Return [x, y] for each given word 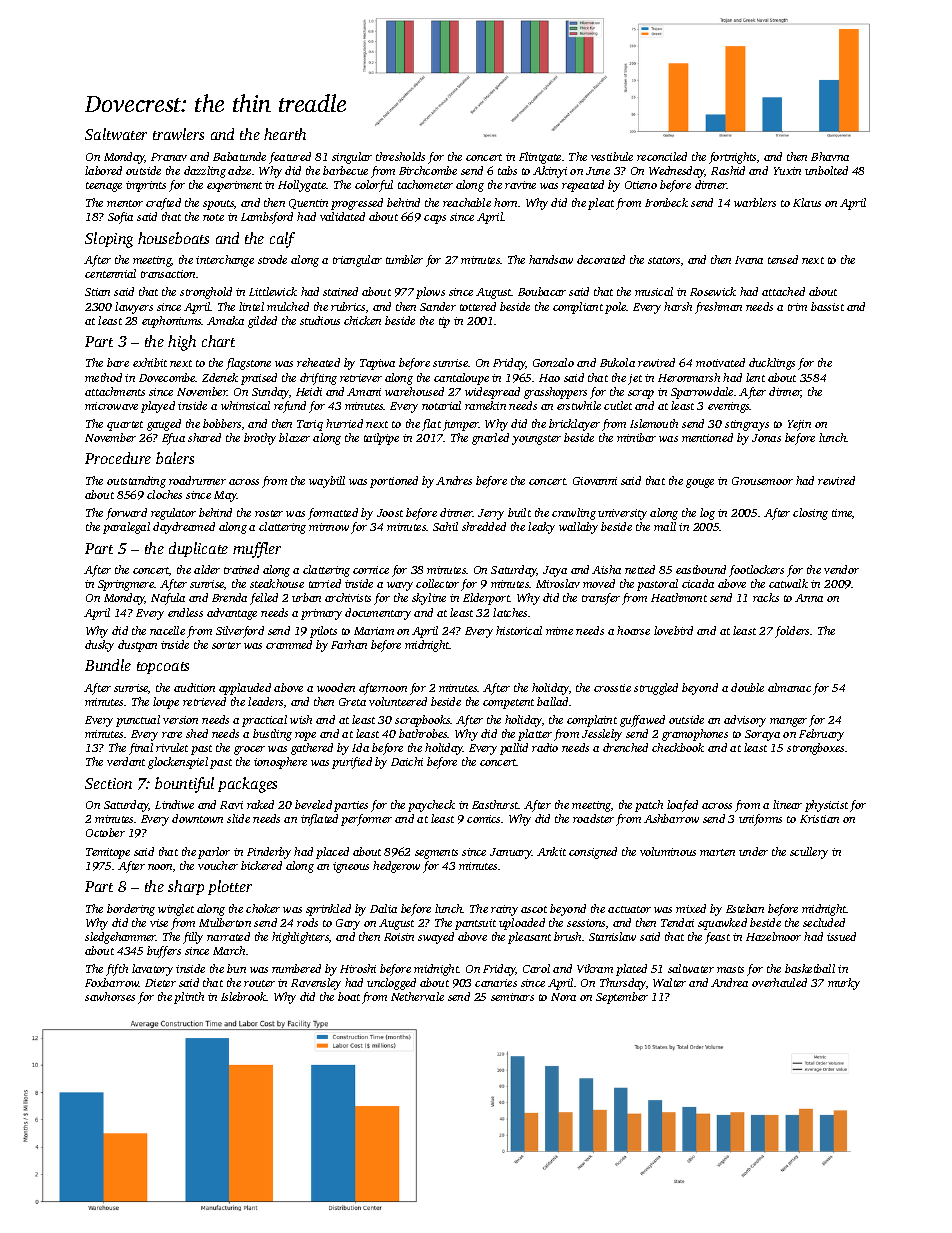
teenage [104, 187]
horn [505, 202]
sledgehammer [120, 938]
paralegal [126, 528]
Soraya [762, 735]
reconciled [662, 156]
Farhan [349, 644]
